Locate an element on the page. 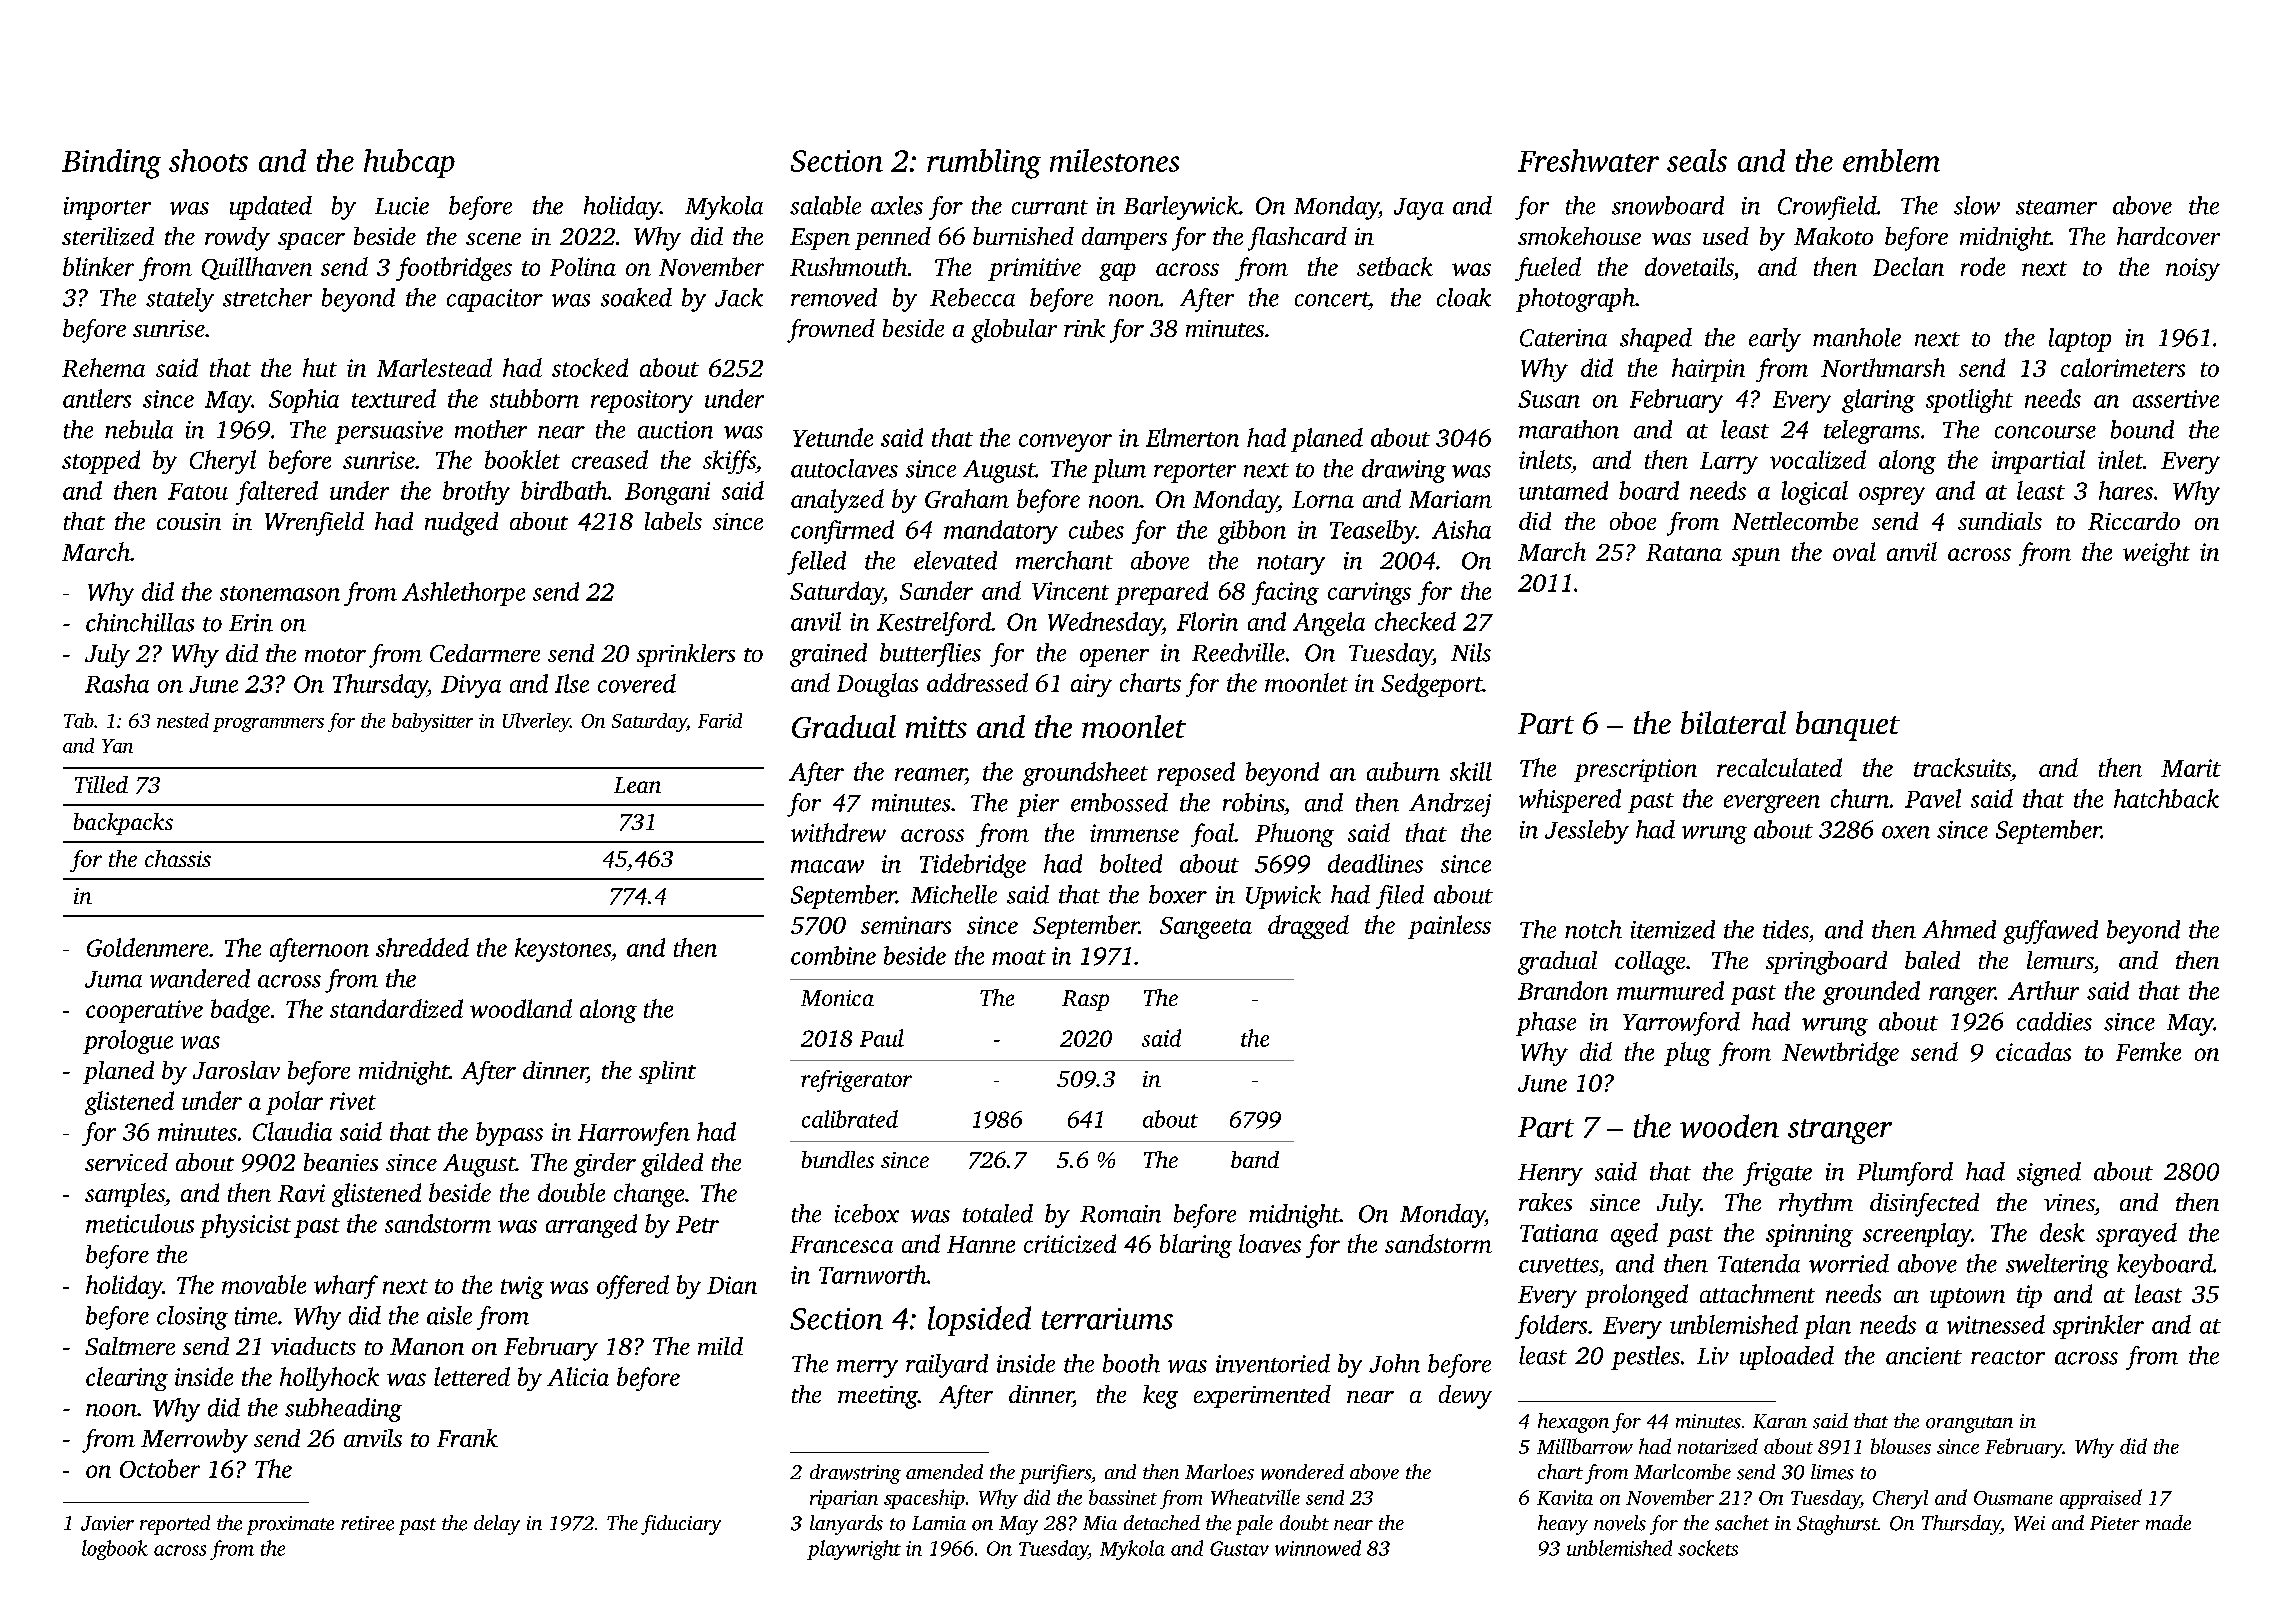  Alicia is located at coordinates (578, 1376).
